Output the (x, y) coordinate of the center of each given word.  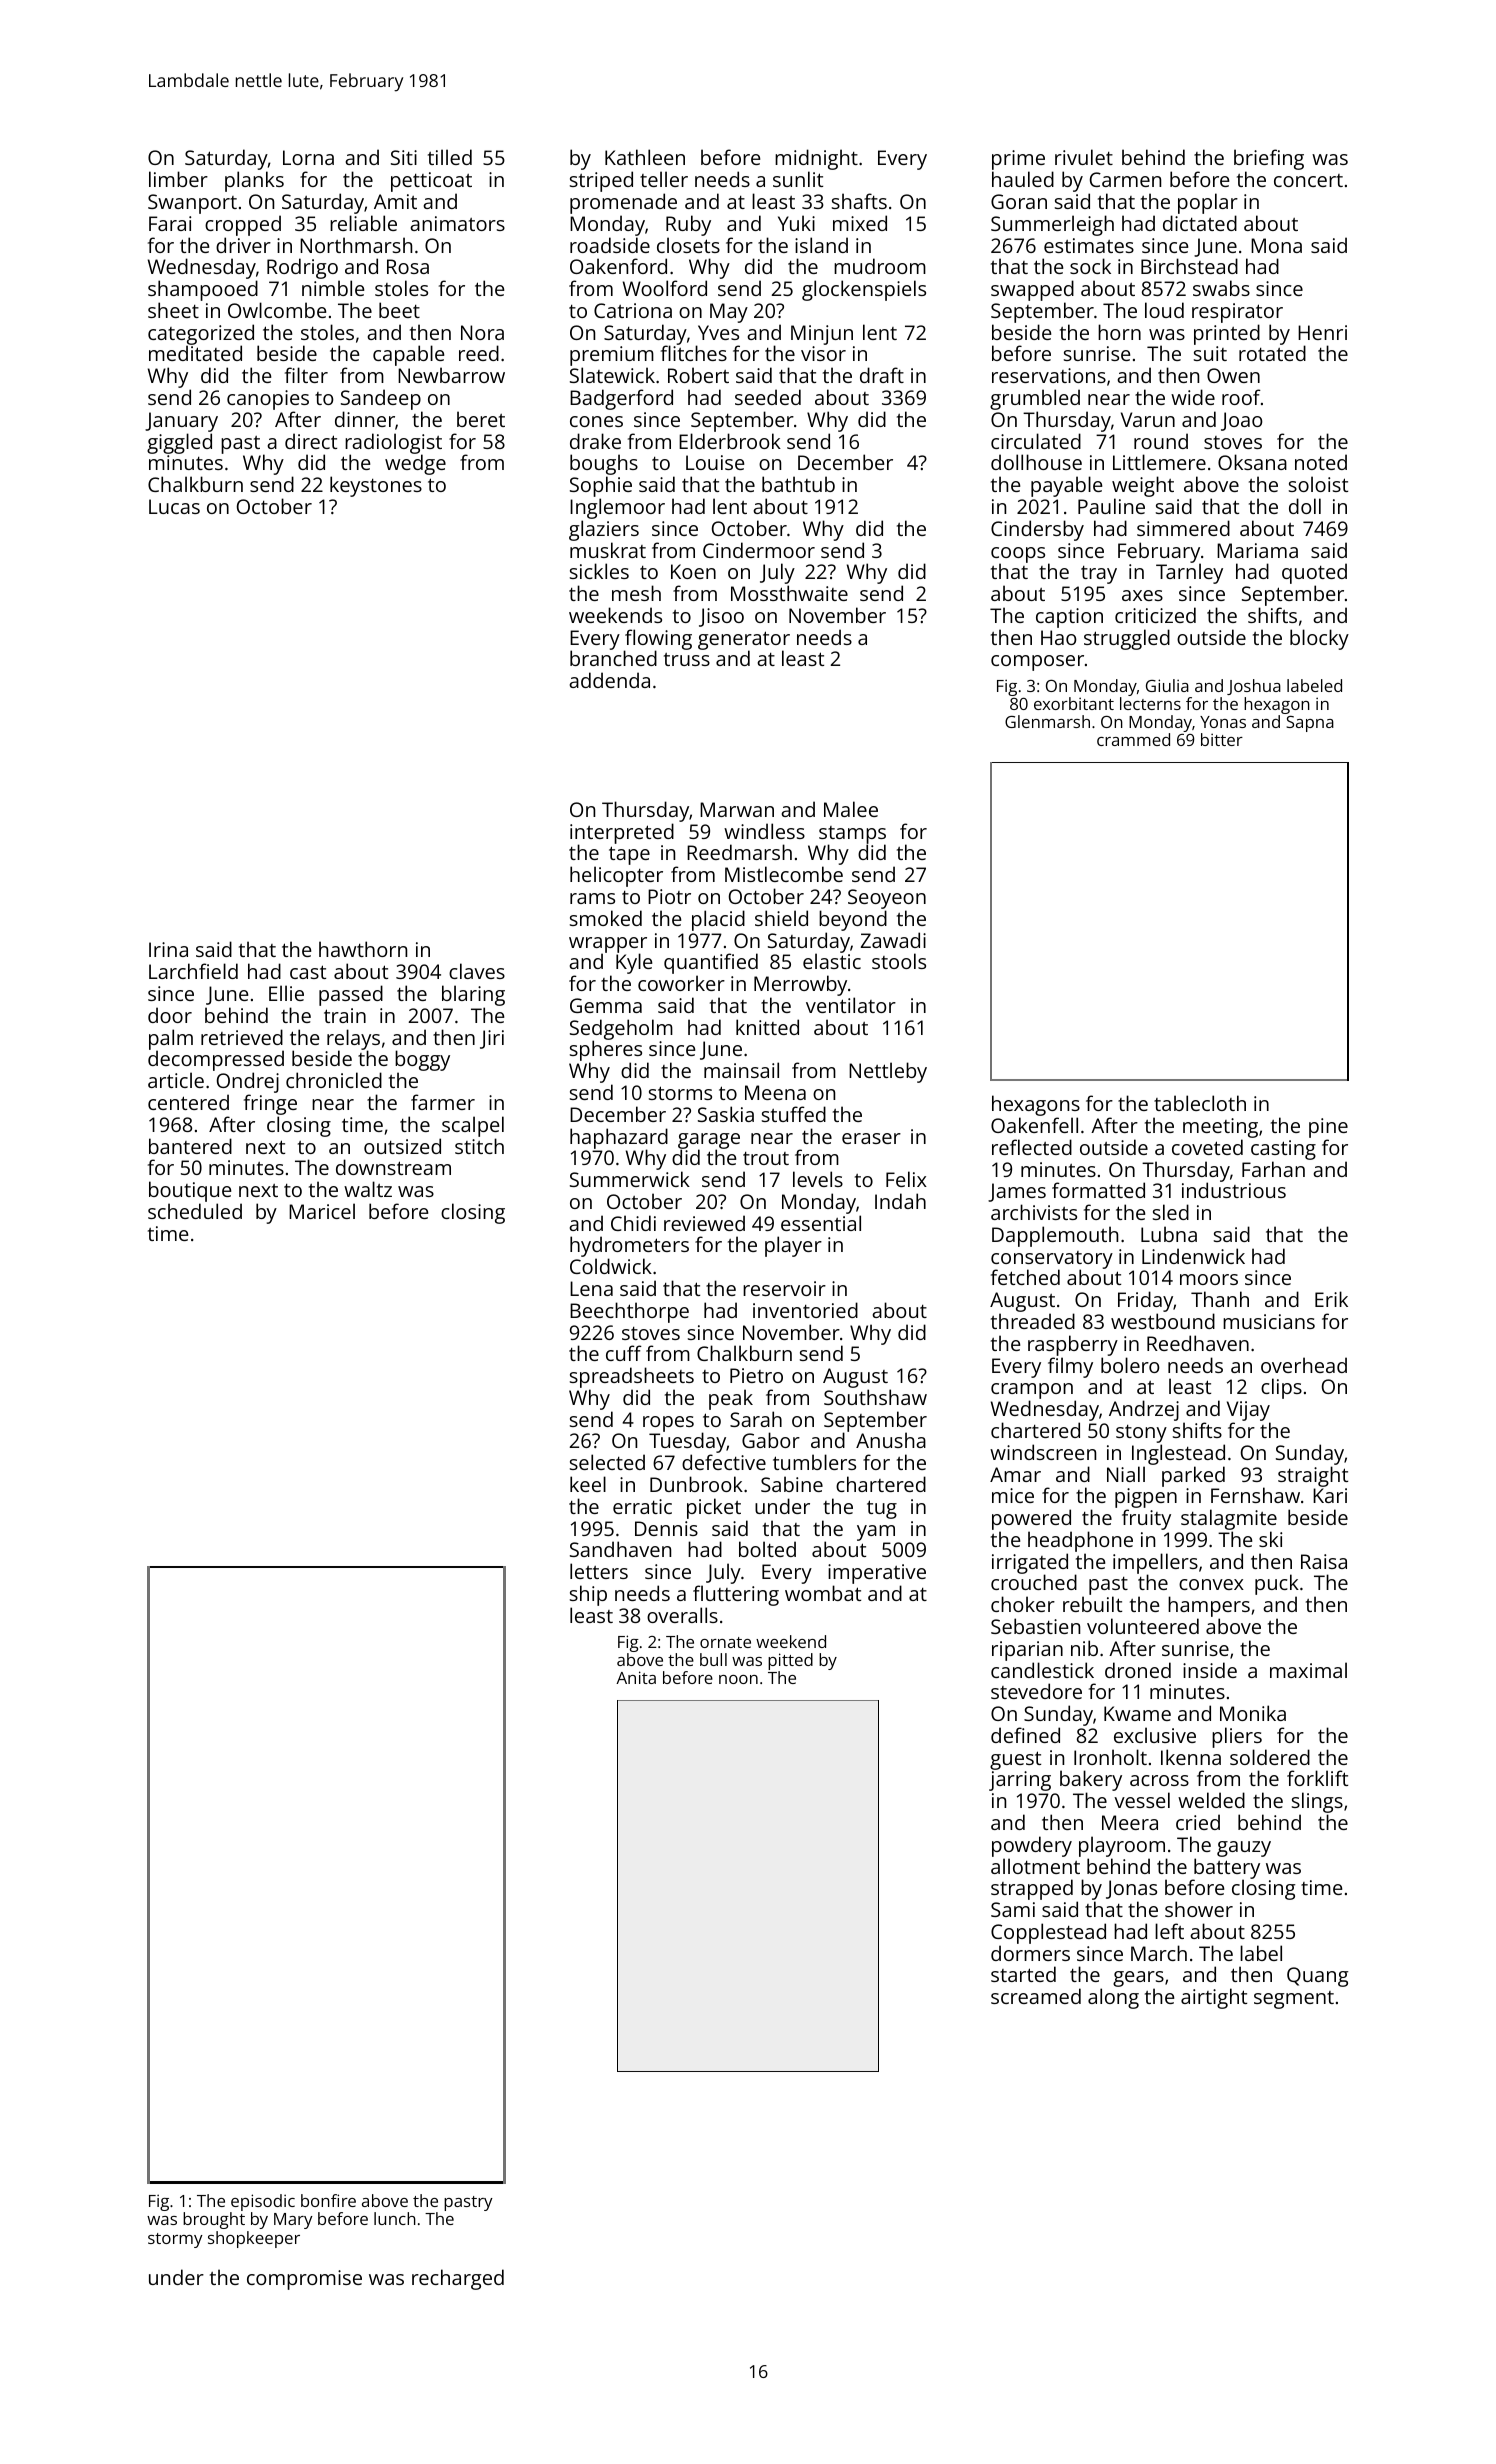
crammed (1133, 739)
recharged (458, 2279)
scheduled (195, 1211)
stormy (175, 2240)
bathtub (798, 484)
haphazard (619, 1139)
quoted (1314, 573)
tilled (450, 157)
